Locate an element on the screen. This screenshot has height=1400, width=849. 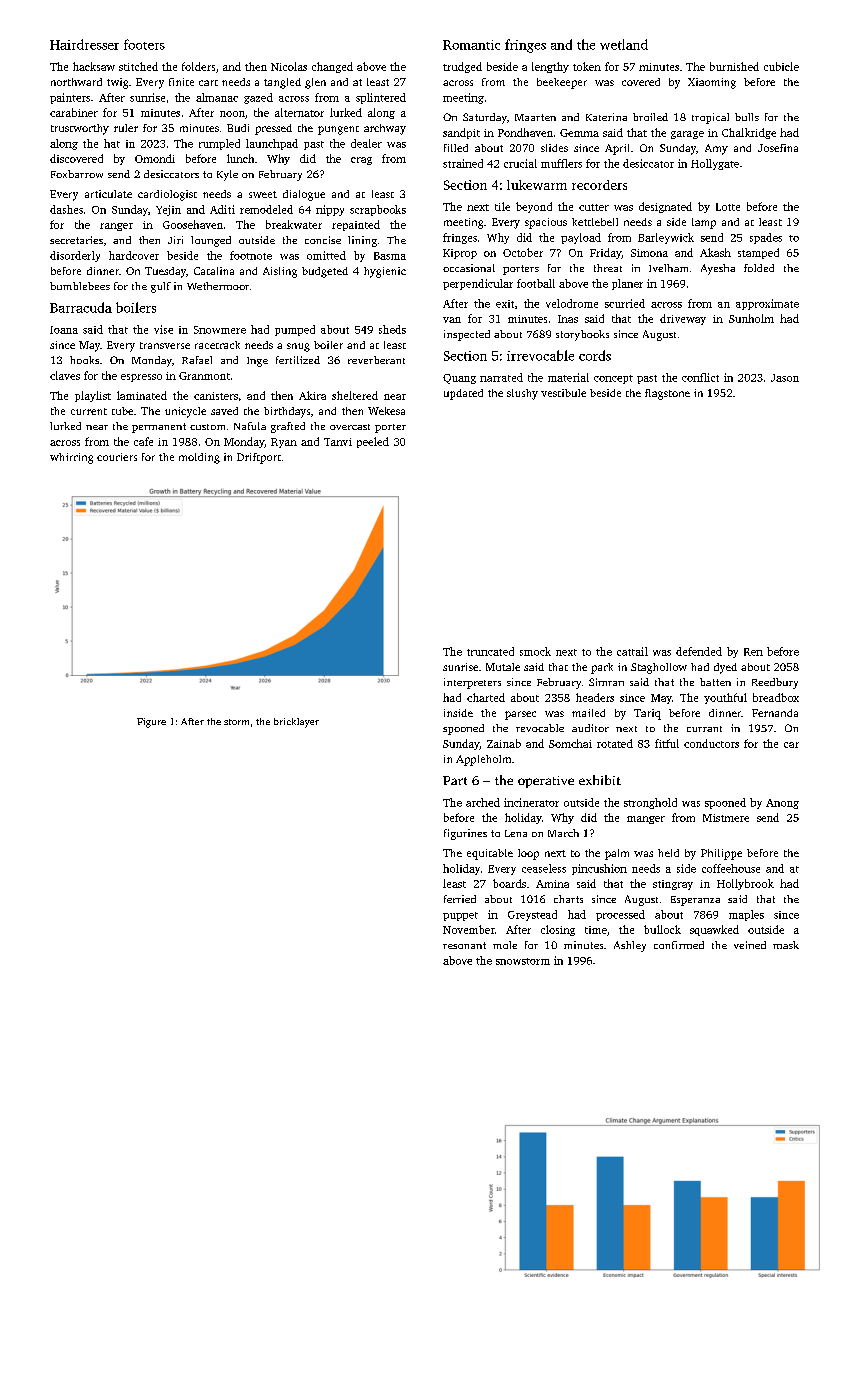
resonant is located at coordinates (464, 945).
